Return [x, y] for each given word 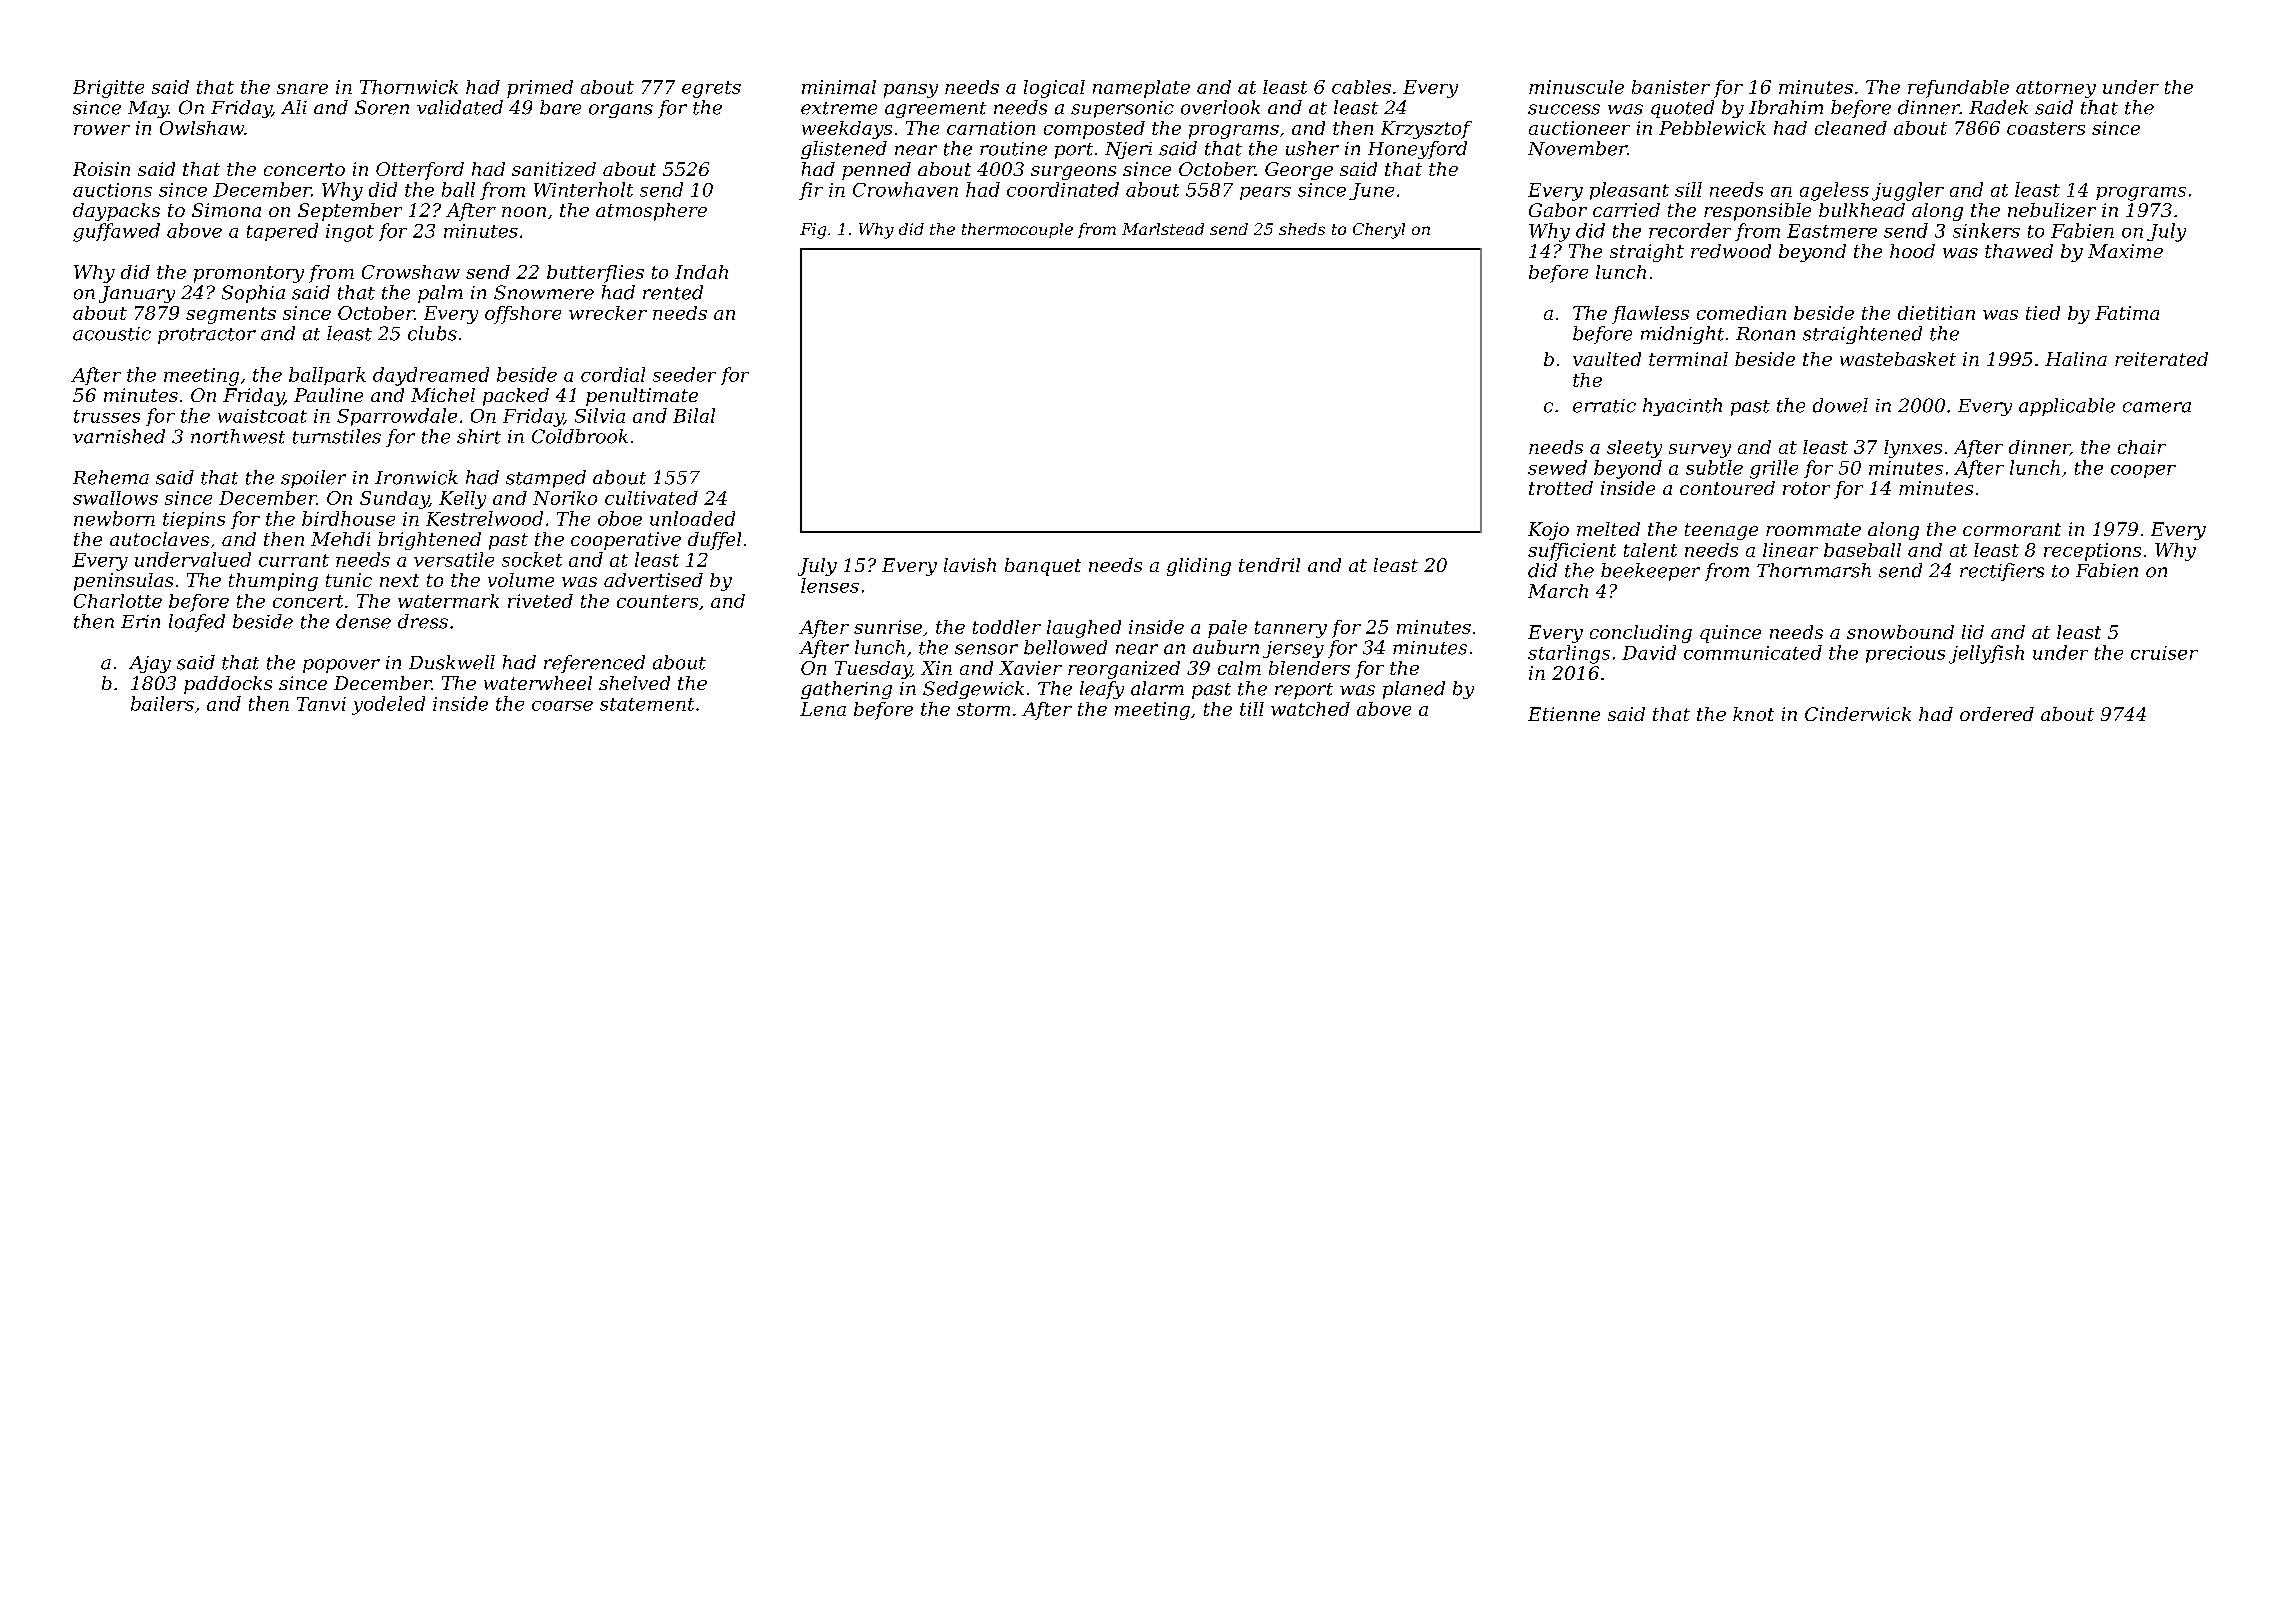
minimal [839, 87]
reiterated [2161, 359]
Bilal [694, 415]
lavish [970, 565]
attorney [2056, 89]
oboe [620, 518]
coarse [562, 706]
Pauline [328, 395]
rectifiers [2002, 572]
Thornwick [409, 87]
